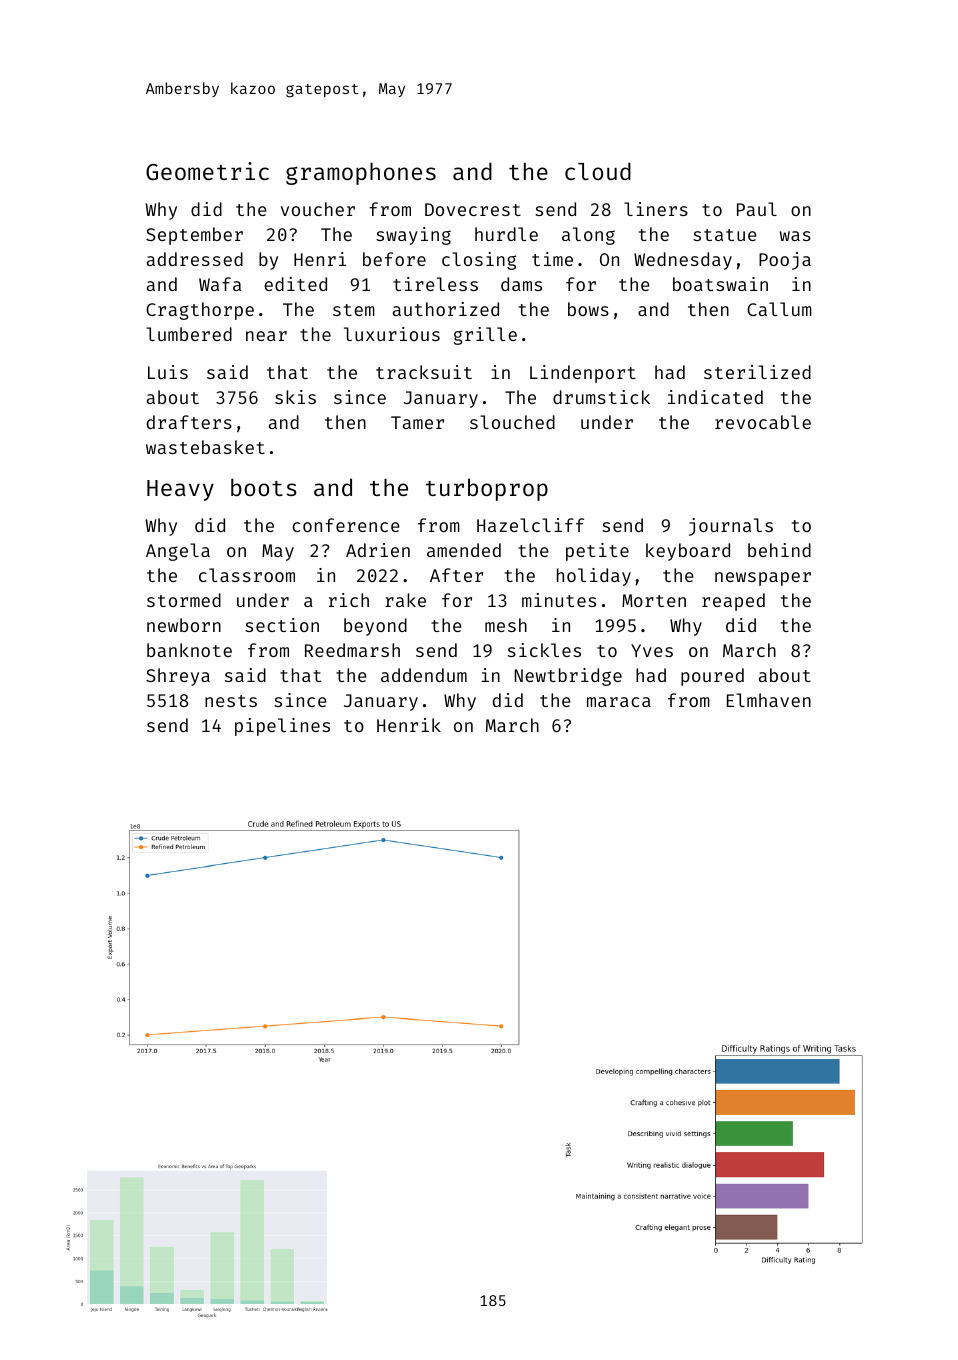 The height and width of the screenshot is (1360, 958). What do you see at coordinates (473, 209) in the screenshot?
I see `Dovecrest` at bounding box center [473, 209].
